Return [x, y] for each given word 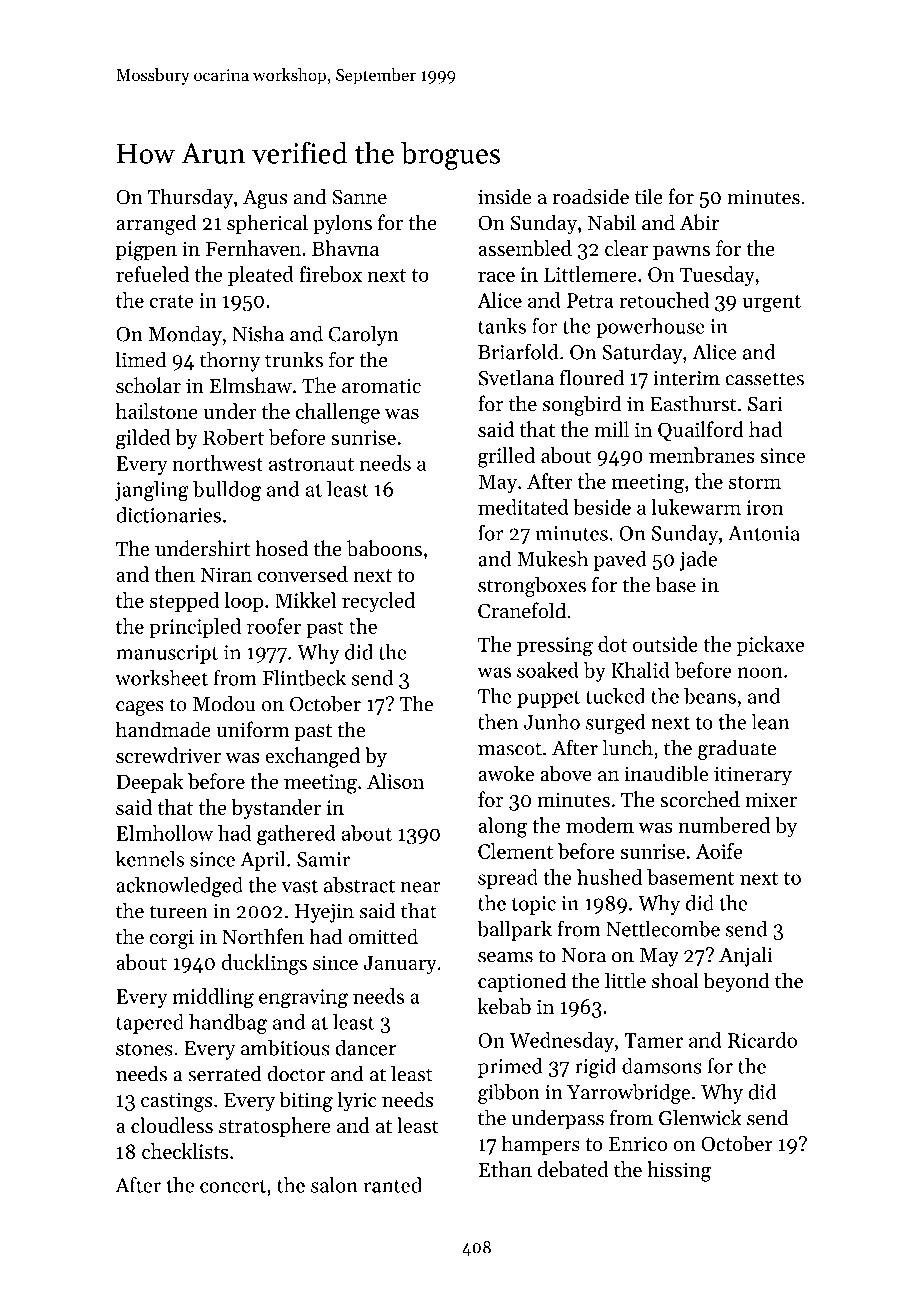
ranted [393, 1185]
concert [233, 1186]
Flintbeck [304, 678]
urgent [771, 304]
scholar [148, 385]
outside [665, 644]
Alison [395, 781]
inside [505, 196]
